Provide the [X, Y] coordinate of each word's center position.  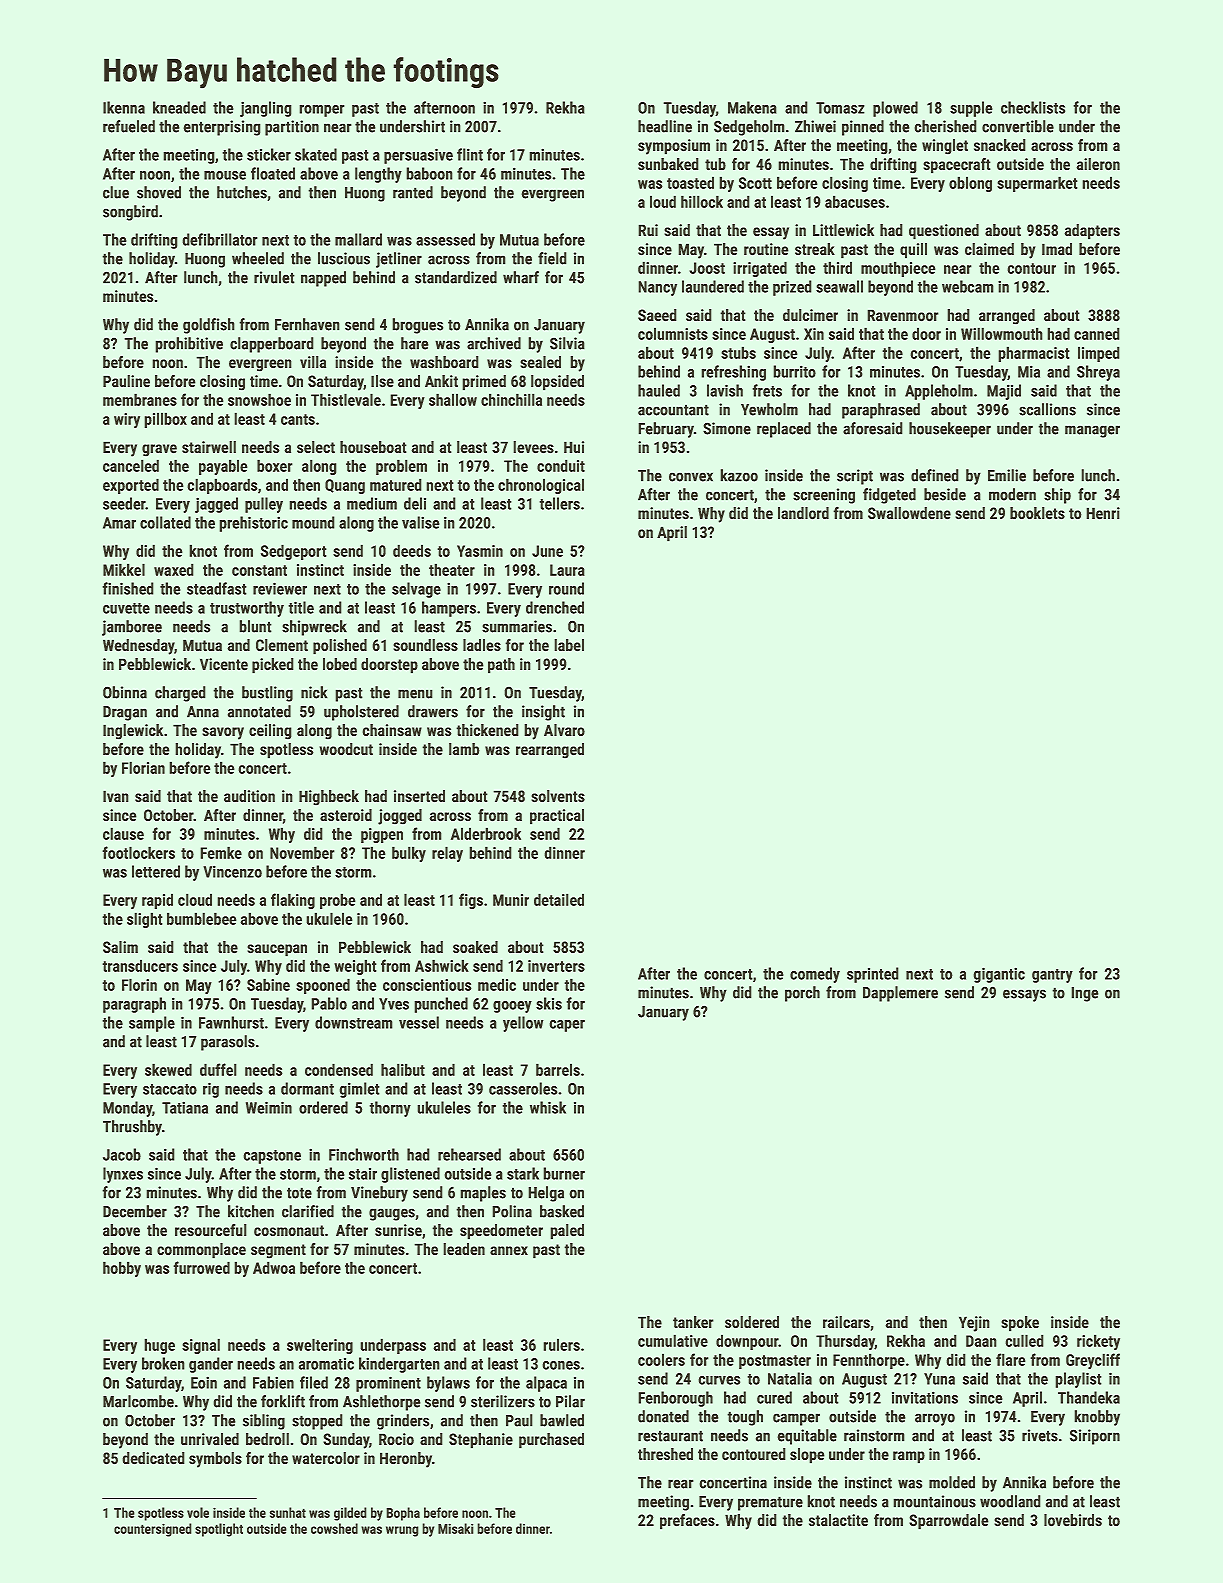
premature [770, 1503]
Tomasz [840, 108]
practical [557, 817]
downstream [354, 1022]
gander [211, 1365]
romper [322, 111]
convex [691, 477]
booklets [1037, 513]
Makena [752, 107]
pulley [264, 505]
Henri [1103, 513]
